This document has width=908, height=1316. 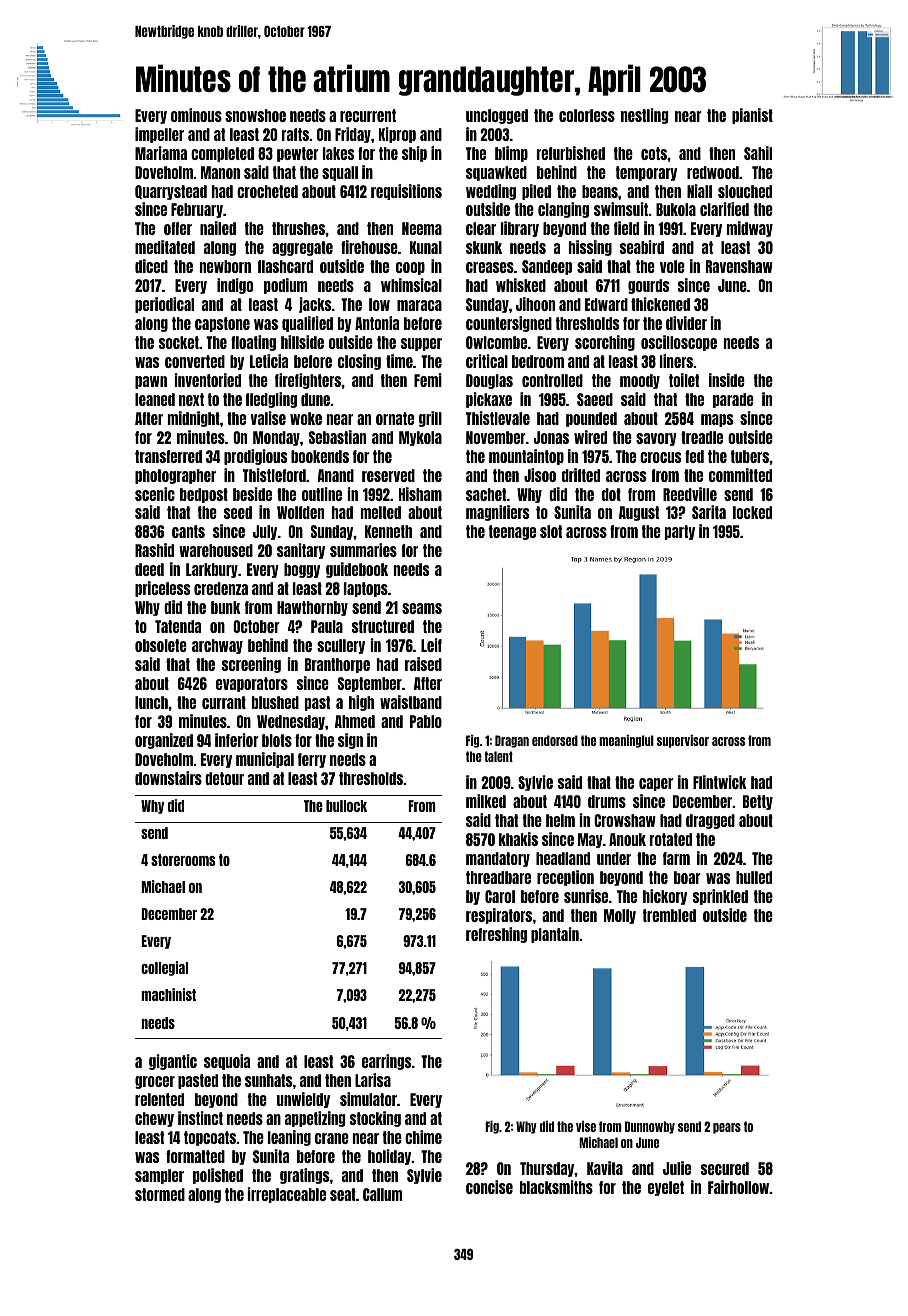 I want to click on machinist, so click(x=168, y=994).
